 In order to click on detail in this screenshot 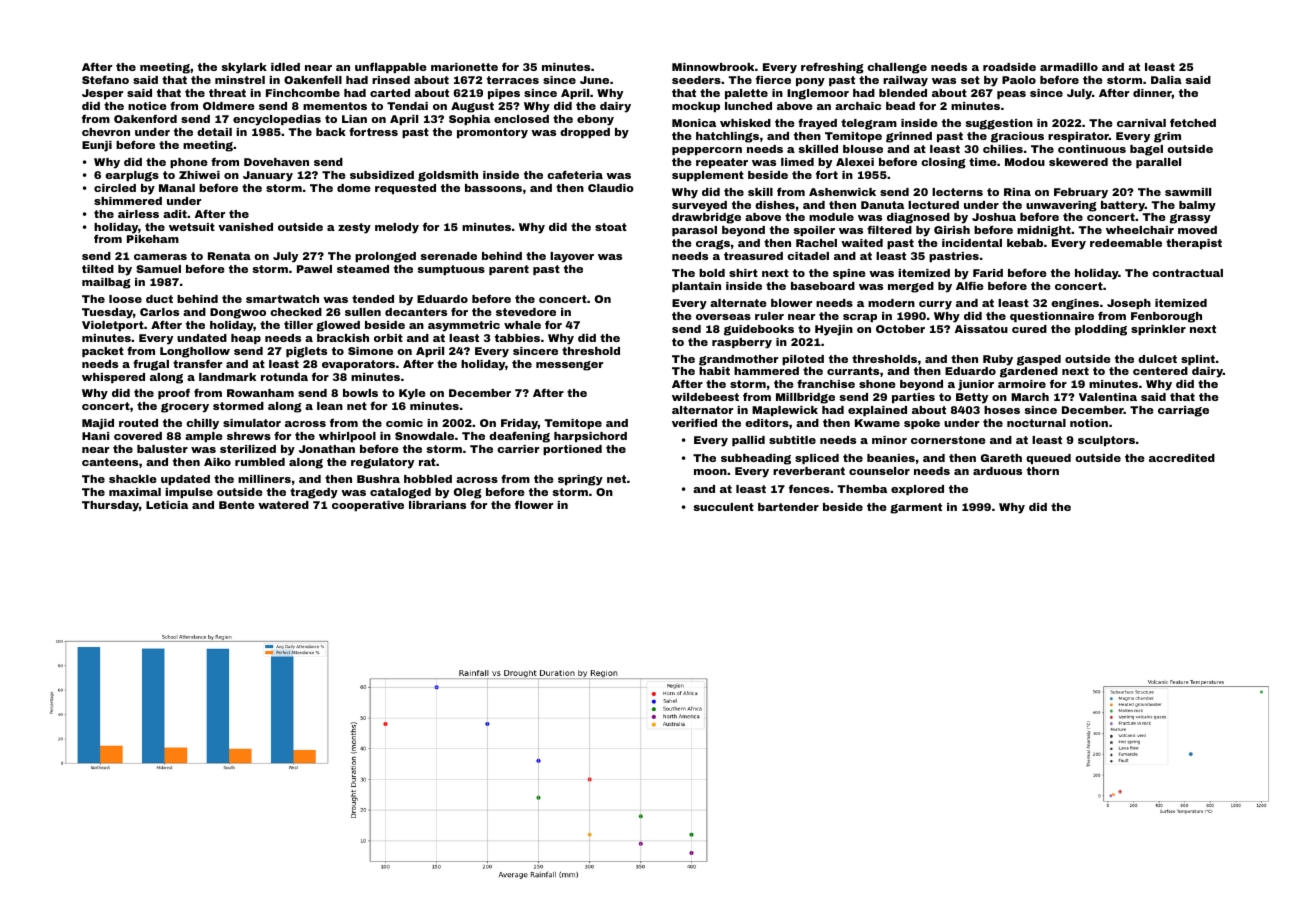, I will do `click(214, 132)`.
